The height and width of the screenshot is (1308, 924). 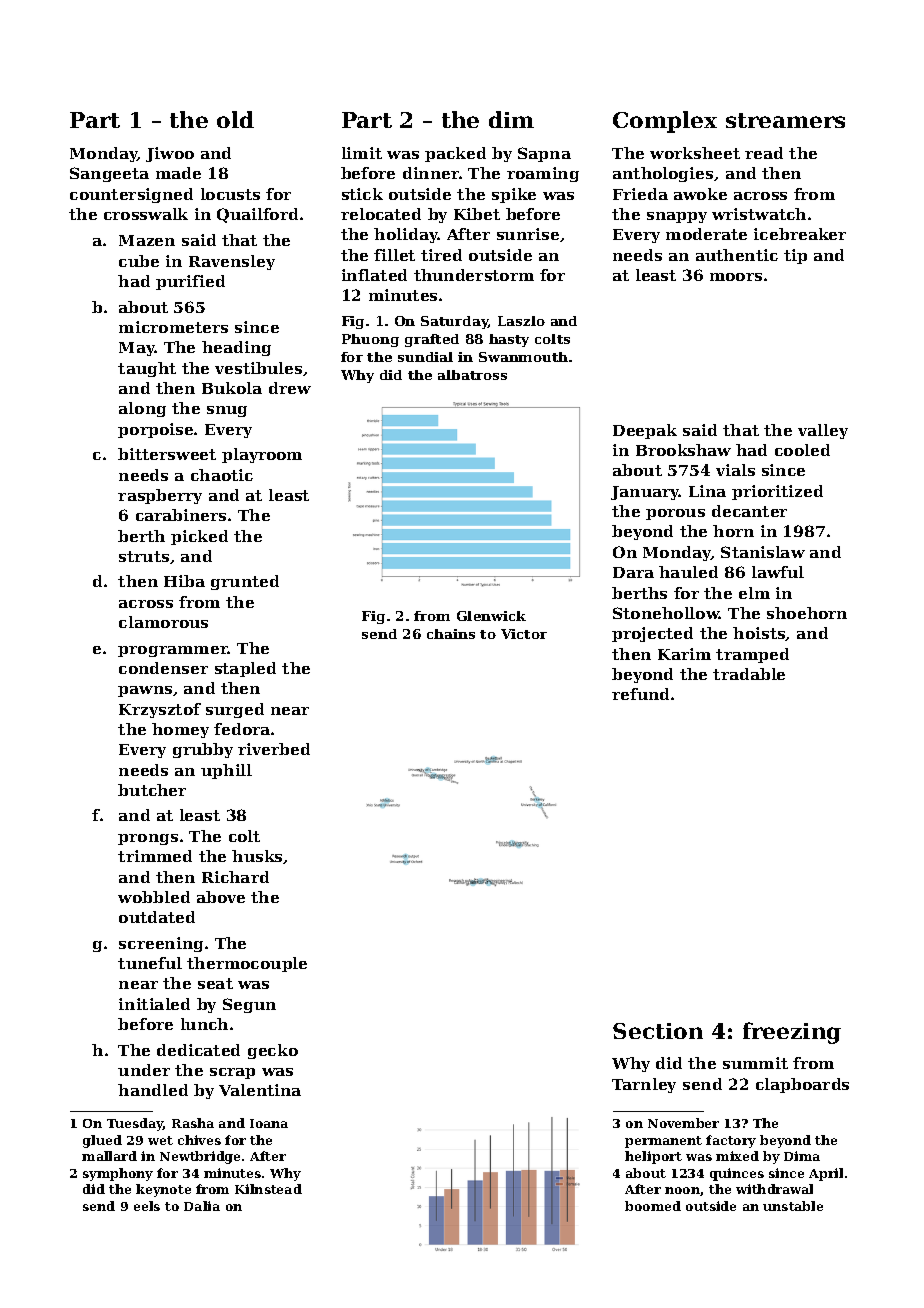 What do you see at coordinates (146, 214) in the screenshot?
I see `crosswalk` at bounding box center [146, 214].
